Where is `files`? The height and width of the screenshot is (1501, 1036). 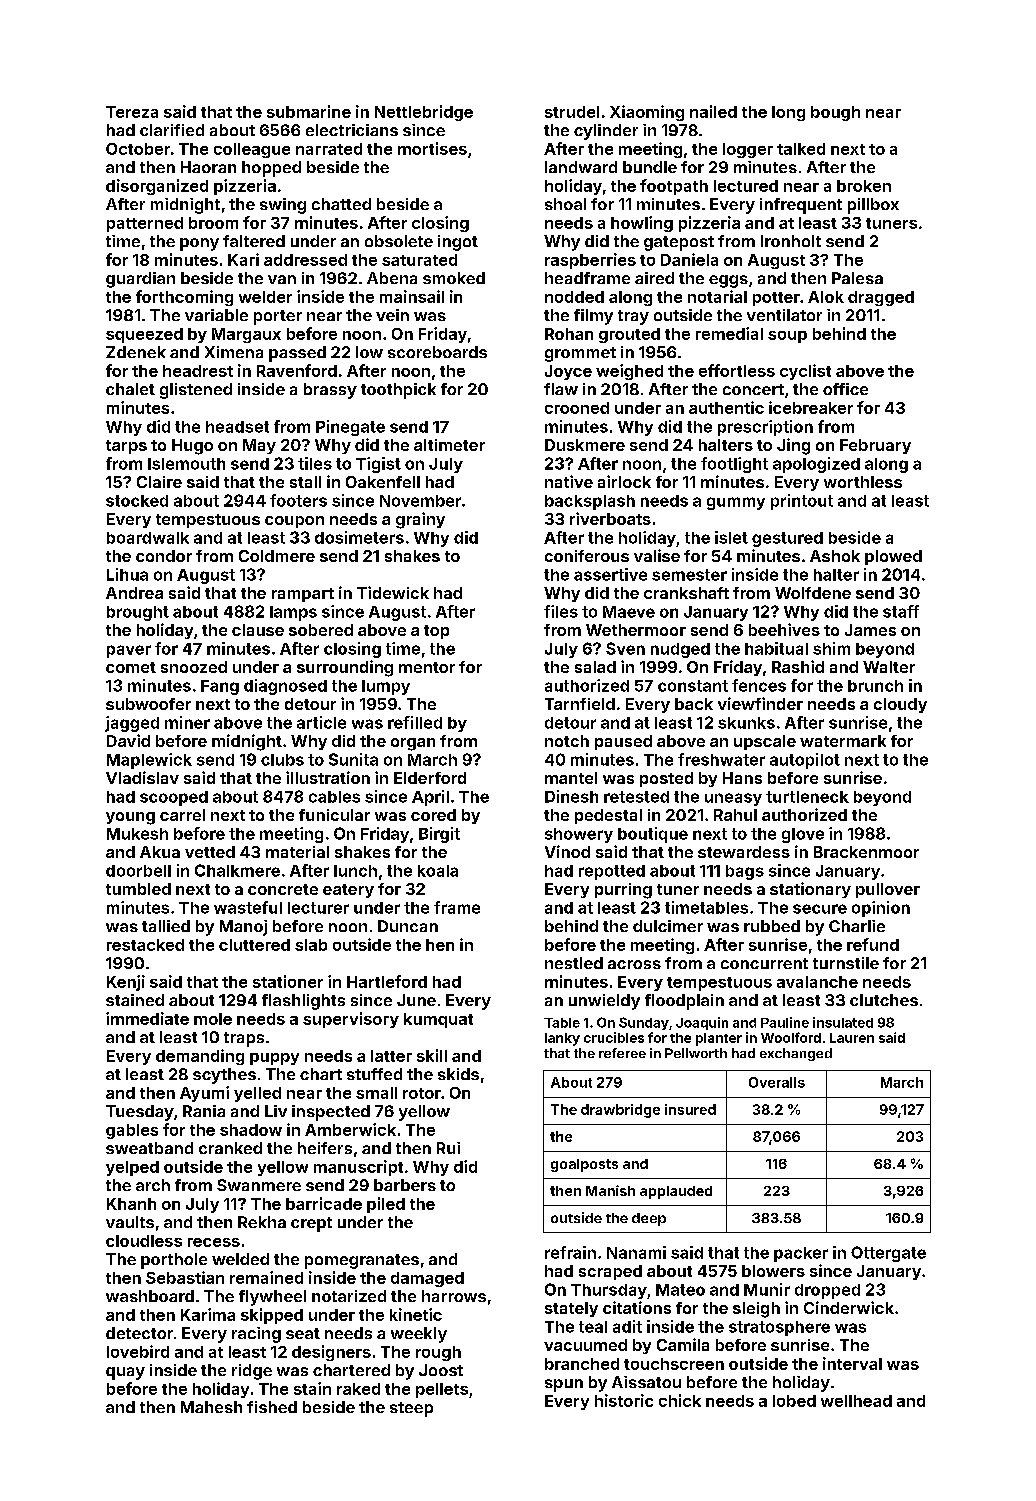
files is located at coordinates (561, 611).
